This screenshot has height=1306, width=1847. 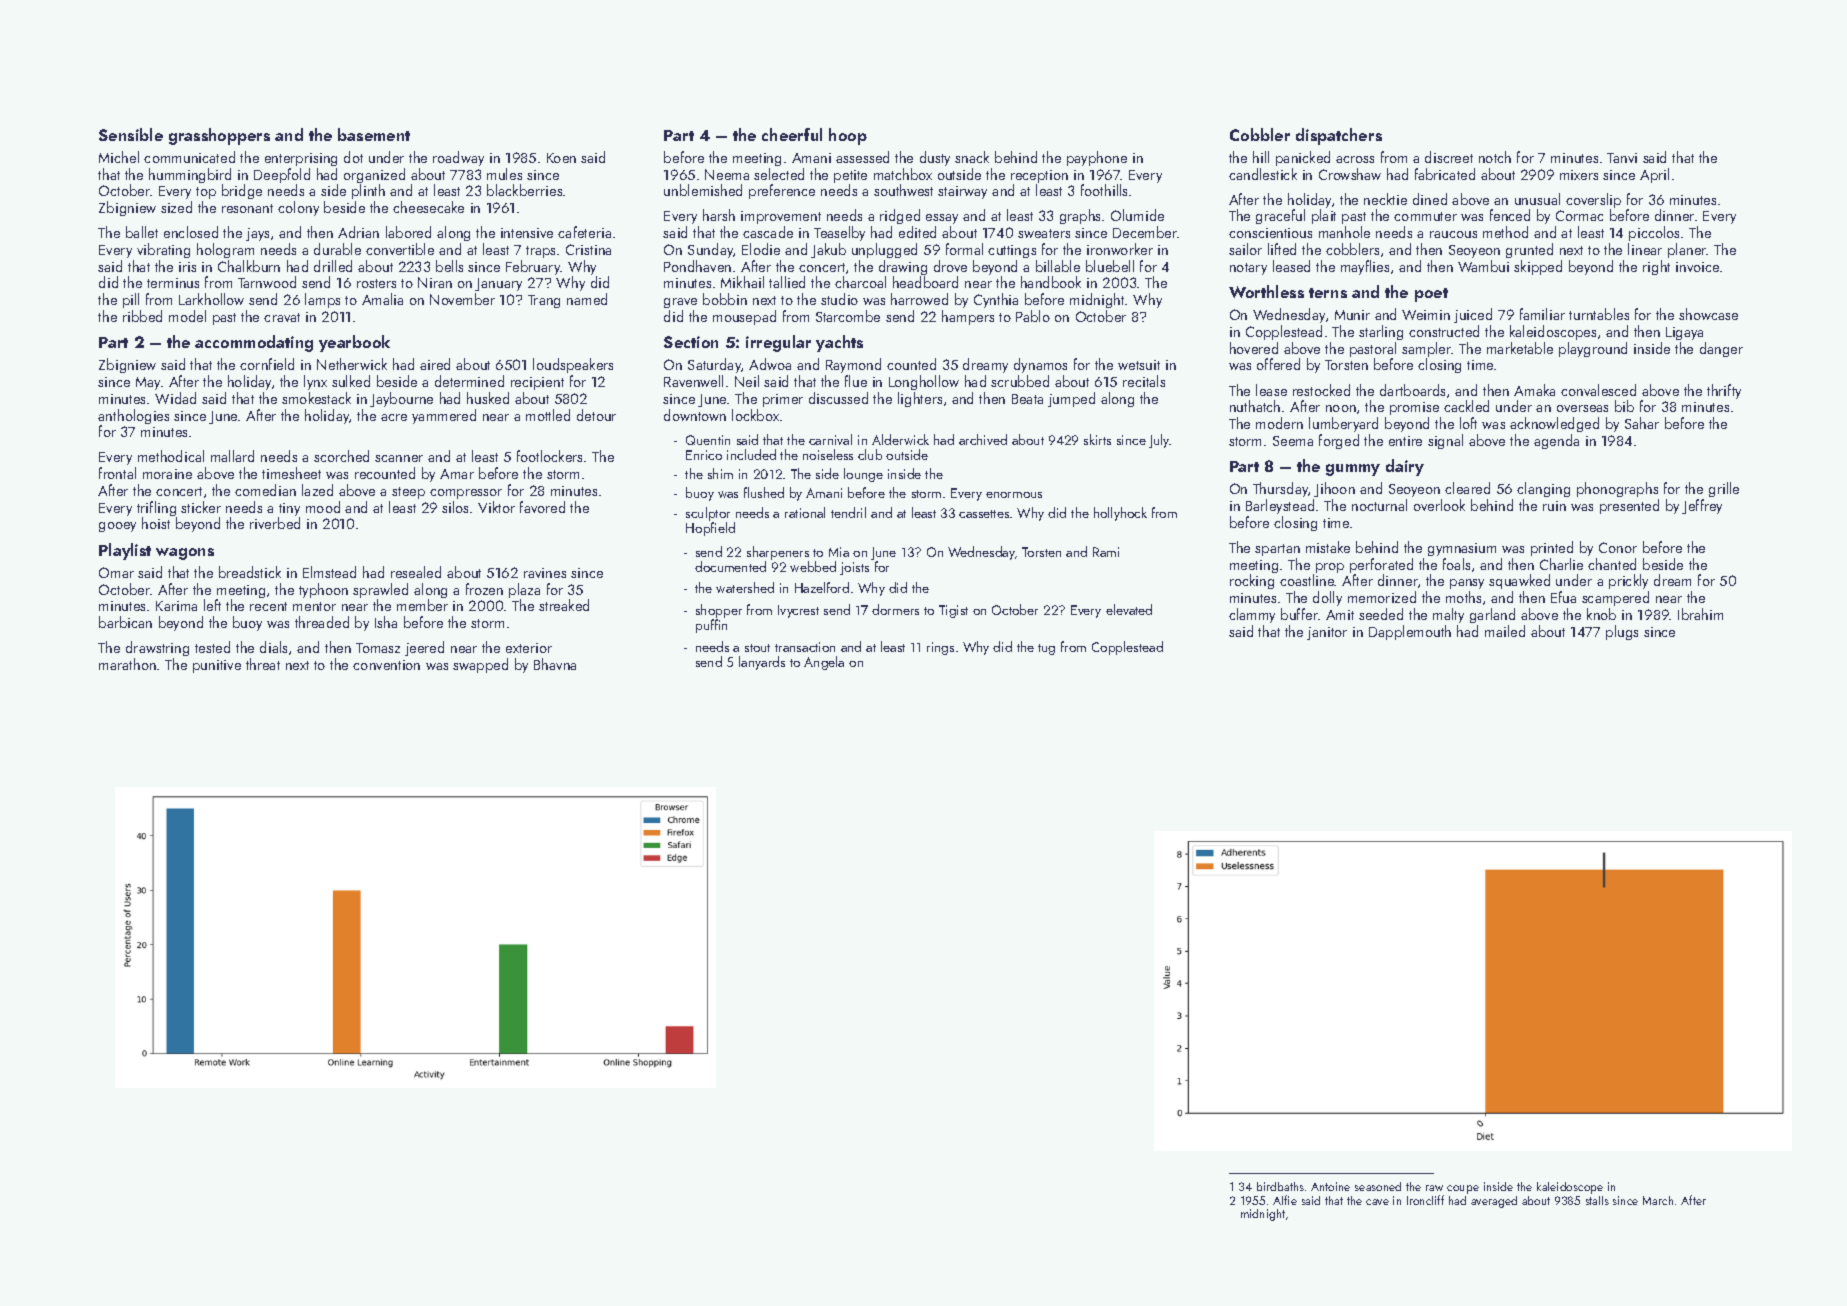 What do you see at coordinates (386, 665) in the screenshot?
I see `convention` at bounding box center [386, 665].
